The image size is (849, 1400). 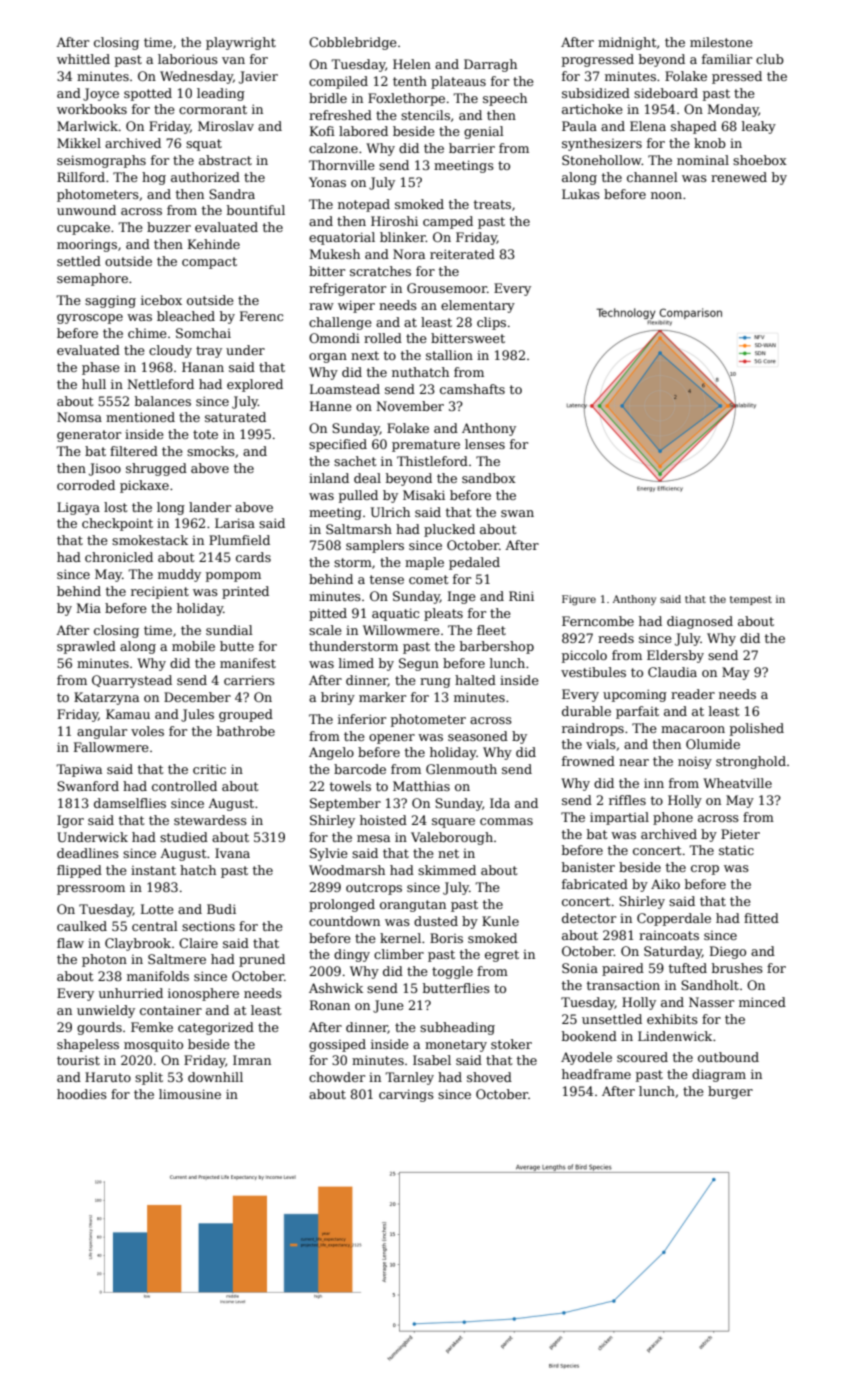 What do you see at coordinates (485, 444) in the screenshot?
I see `lenses` at bounding box center [485, 444].
